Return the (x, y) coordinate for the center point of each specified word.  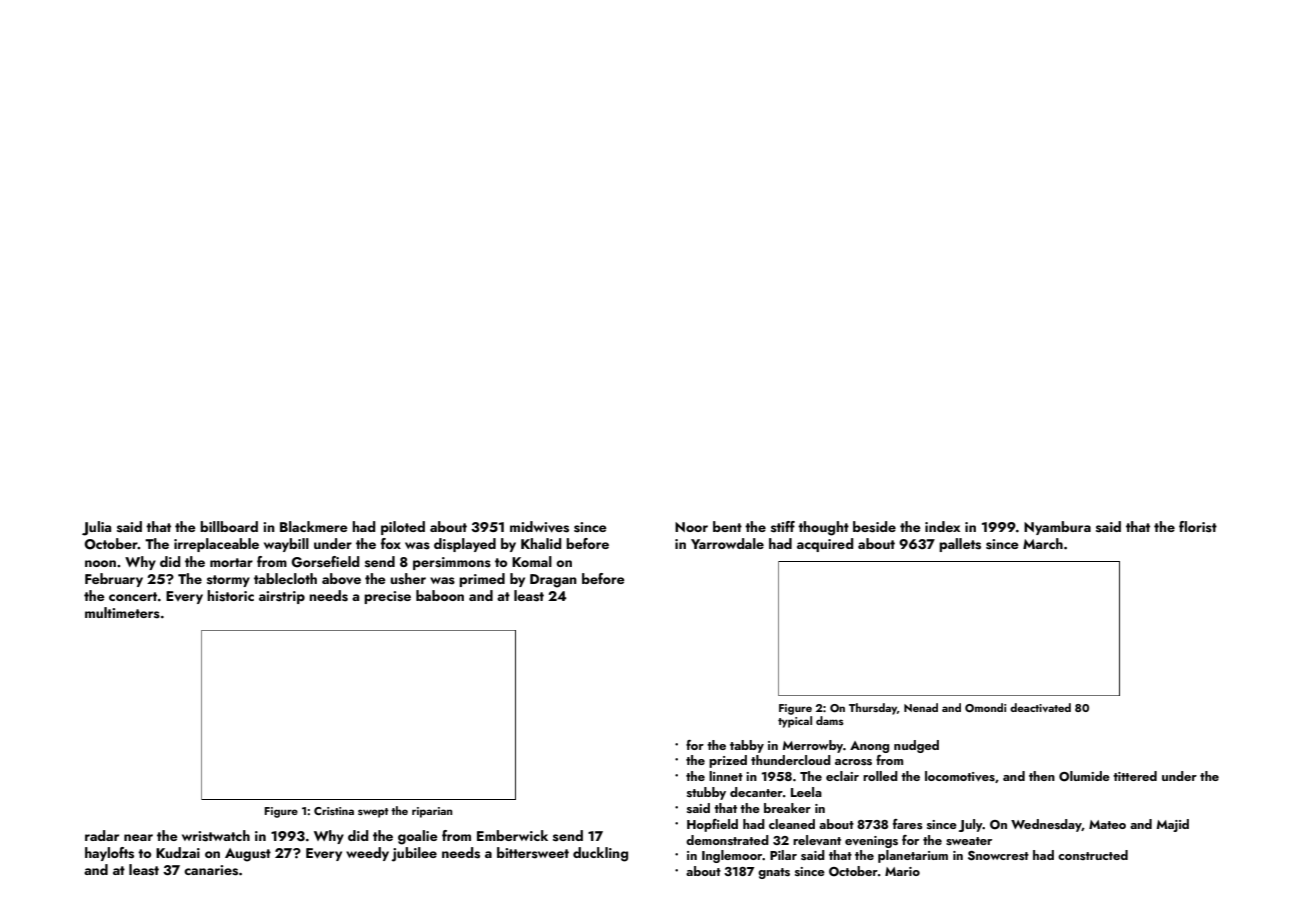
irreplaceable (216, 545)
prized (728, 761)
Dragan (553, 581)
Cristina (334, 811)
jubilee (414, 854)
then (1042, 776)
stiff (783, 527)
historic (230, 596)
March (1043, 543)
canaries (211, 870)
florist (1198, 527)
